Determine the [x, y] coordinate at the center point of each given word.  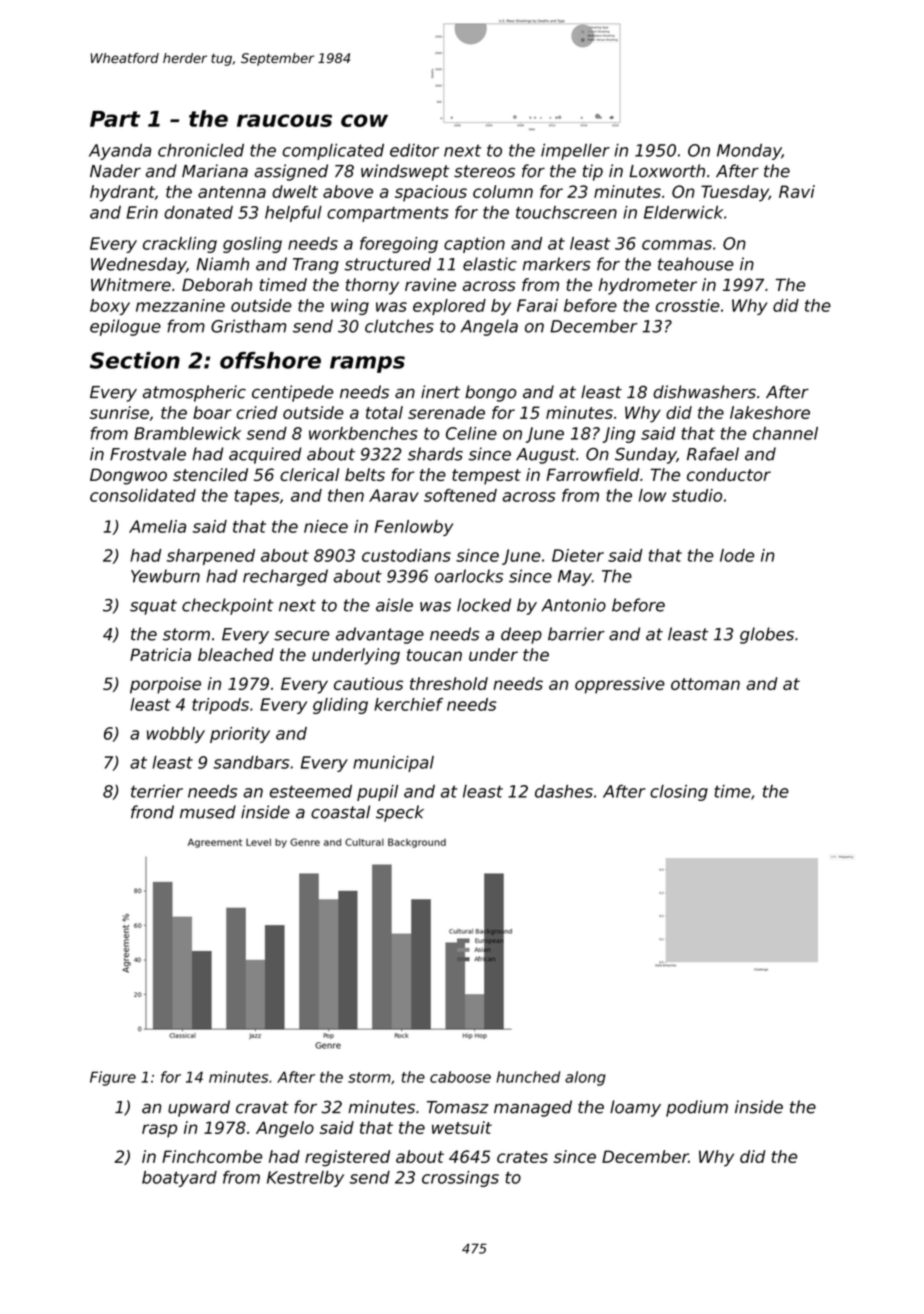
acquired [265, 455]
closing [679, 793]
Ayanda [120, 151]
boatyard [179, 1179]
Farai [537, 305]
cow [364, 120]
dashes [564, 791]
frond [152, 812]
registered [347, 1158]
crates [522, 1157]
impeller [575, 151]
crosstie [688, 305]
